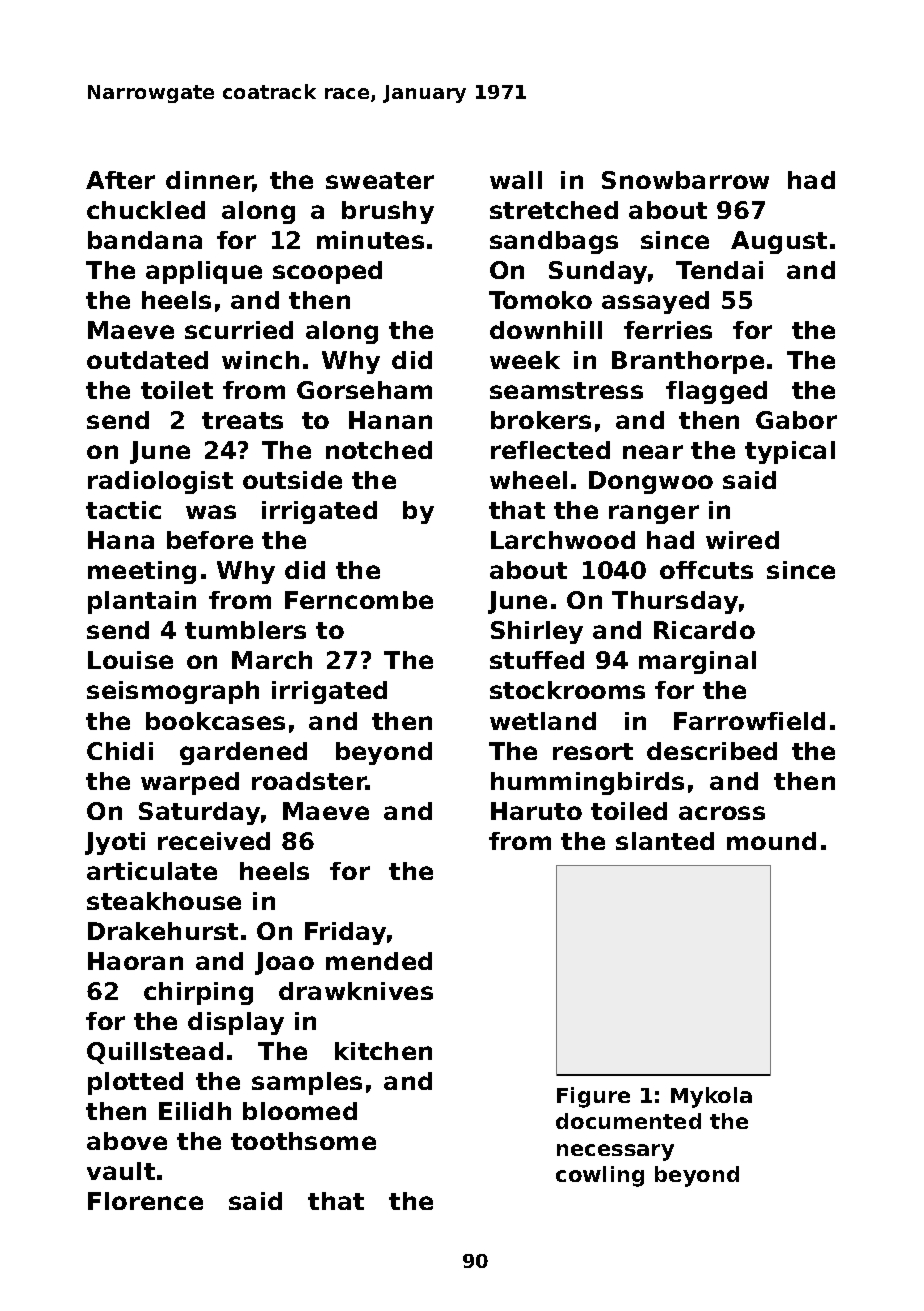  I want to click on mound, so click(771, 841).
